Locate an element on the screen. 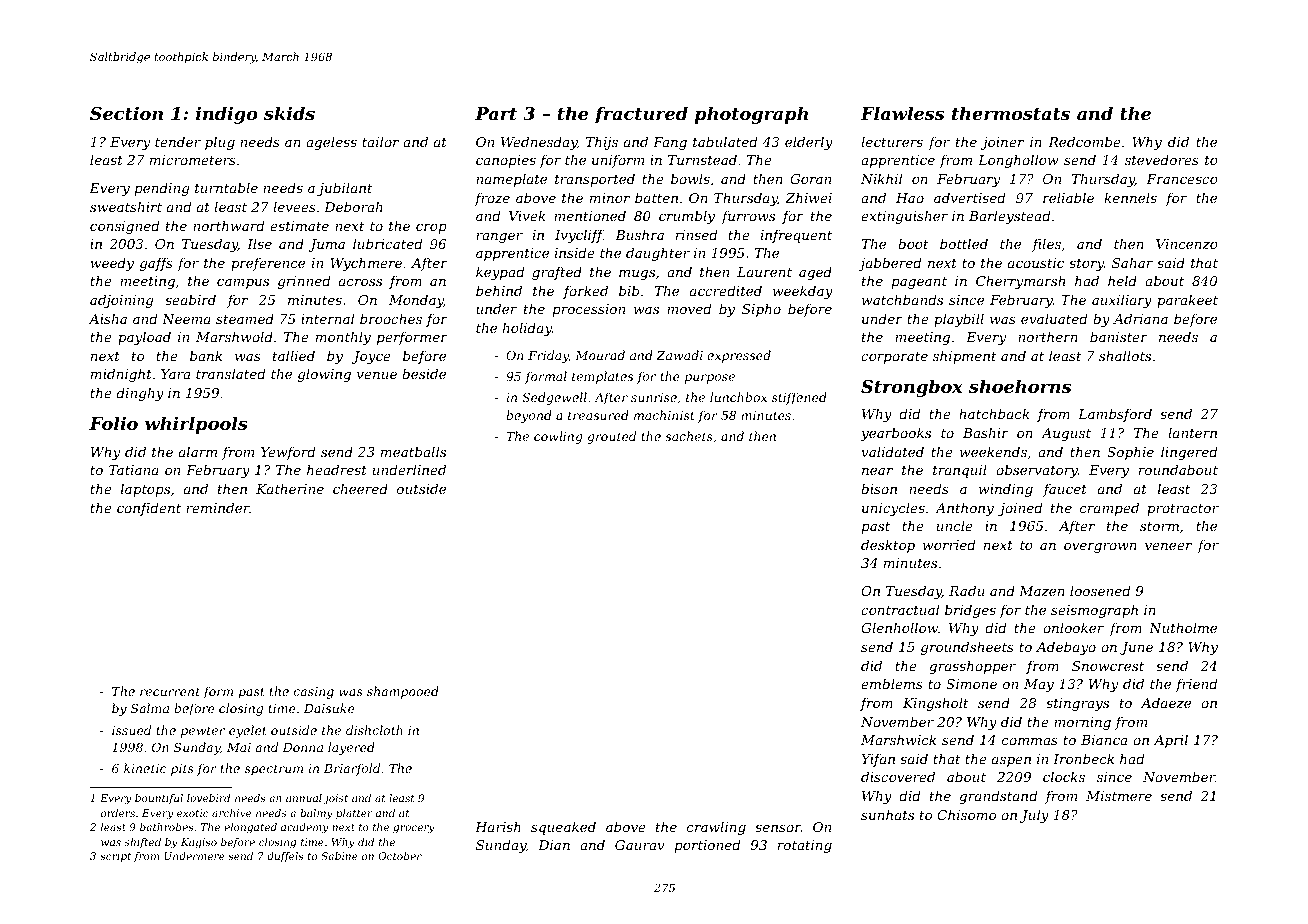 The width and height of the screenshot is (1308, 924). Flawless is located at coordinates (902, 113).
